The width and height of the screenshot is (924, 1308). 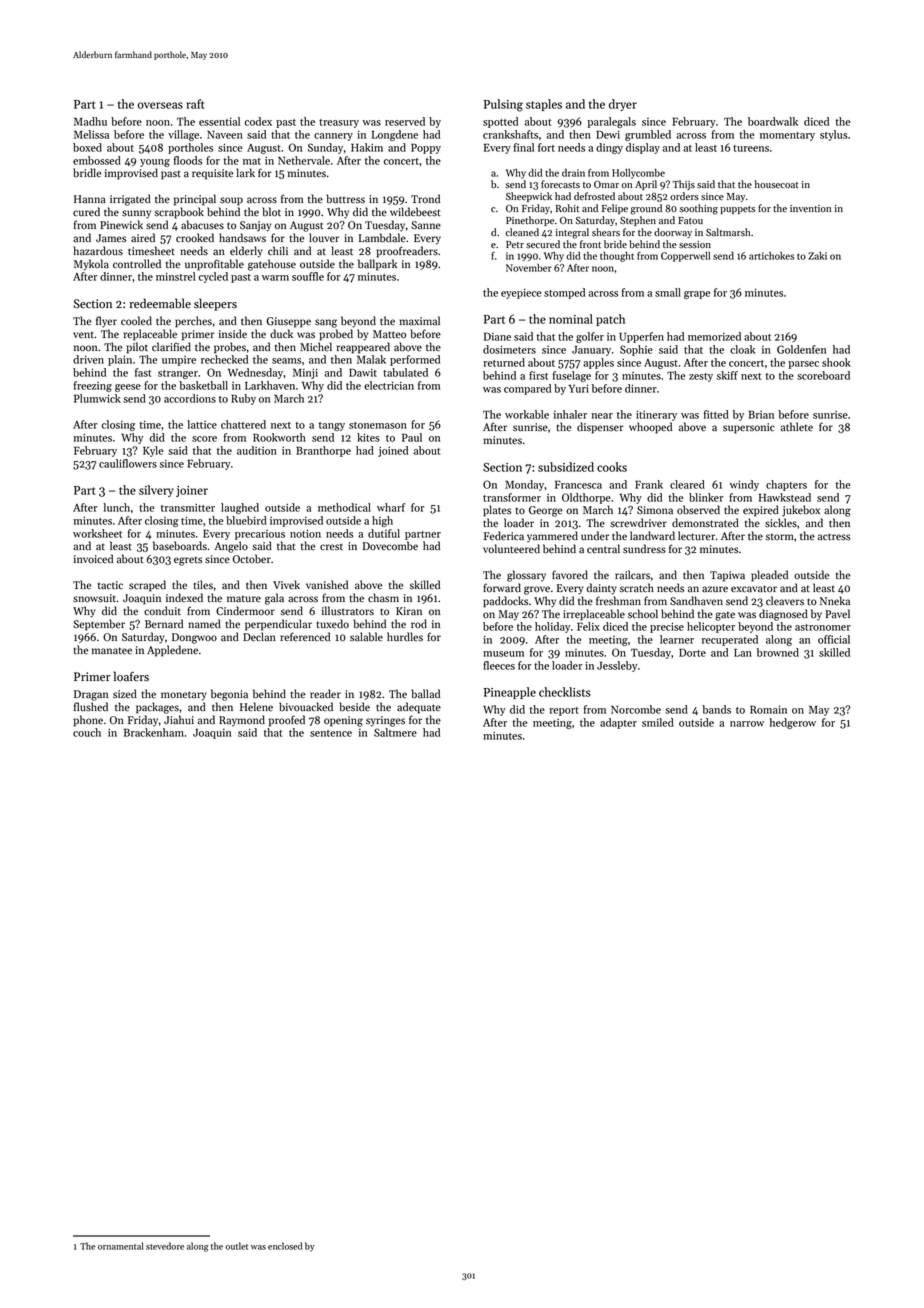 I want to click on browned, so click(x=778, y=652).
